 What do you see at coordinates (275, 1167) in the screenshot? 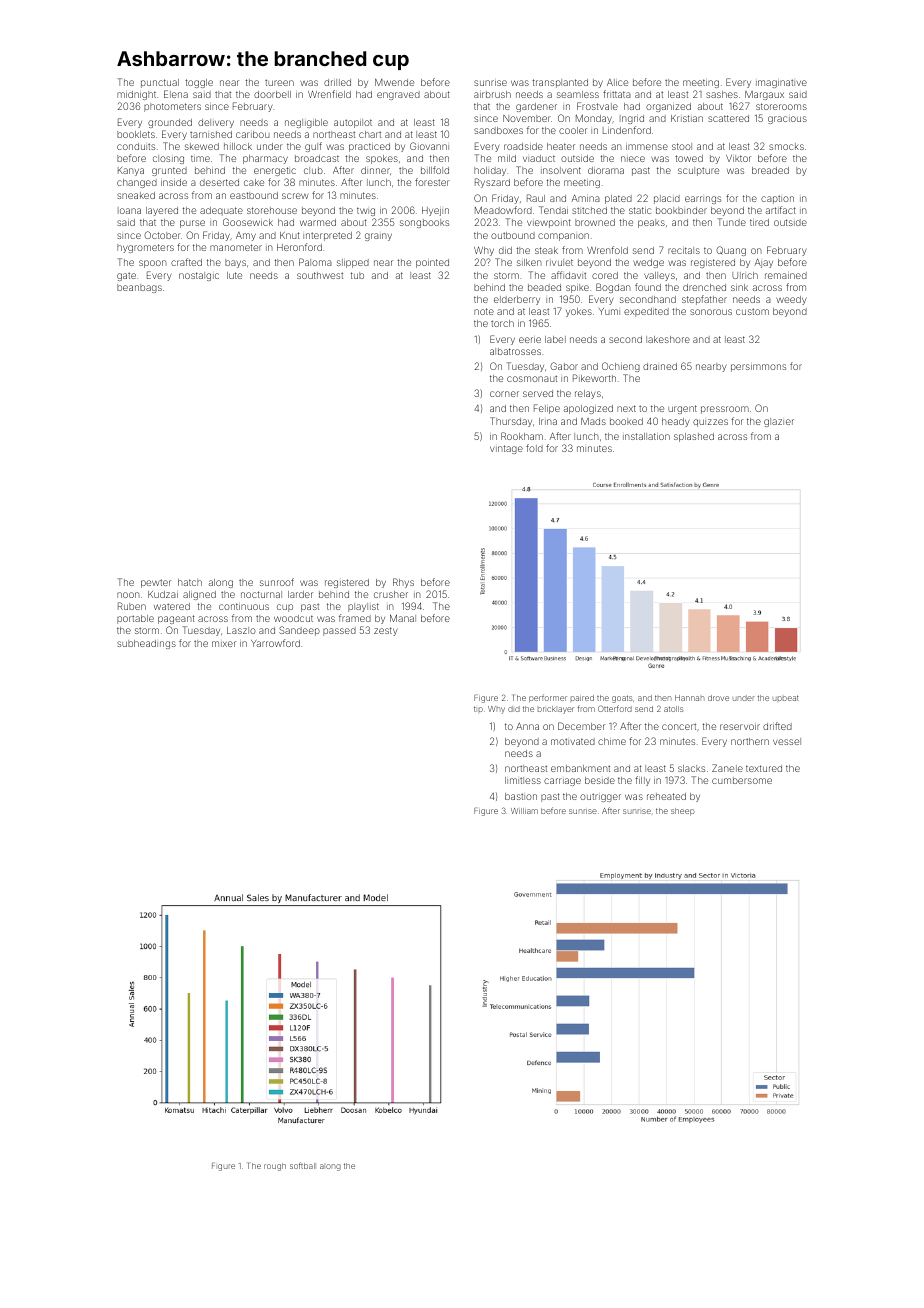
I see `rough` at bounding box center [275, 1167].
